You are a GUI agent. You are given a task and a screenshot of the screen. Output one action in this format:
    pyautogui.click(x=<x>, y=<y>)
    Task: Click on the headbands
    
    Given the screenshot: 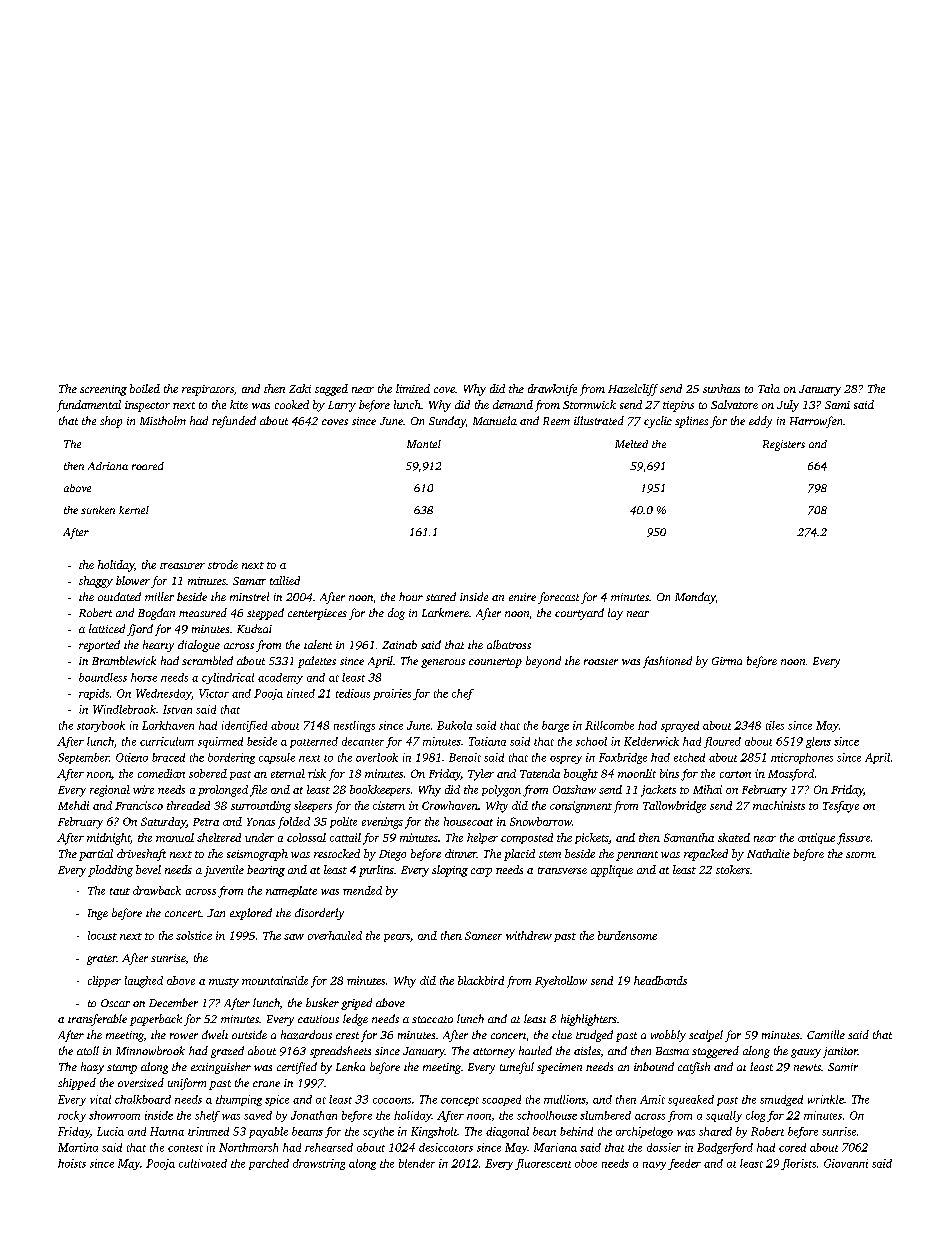 What is the action you would take?
    pyautogui.click(x=660, y=980)
